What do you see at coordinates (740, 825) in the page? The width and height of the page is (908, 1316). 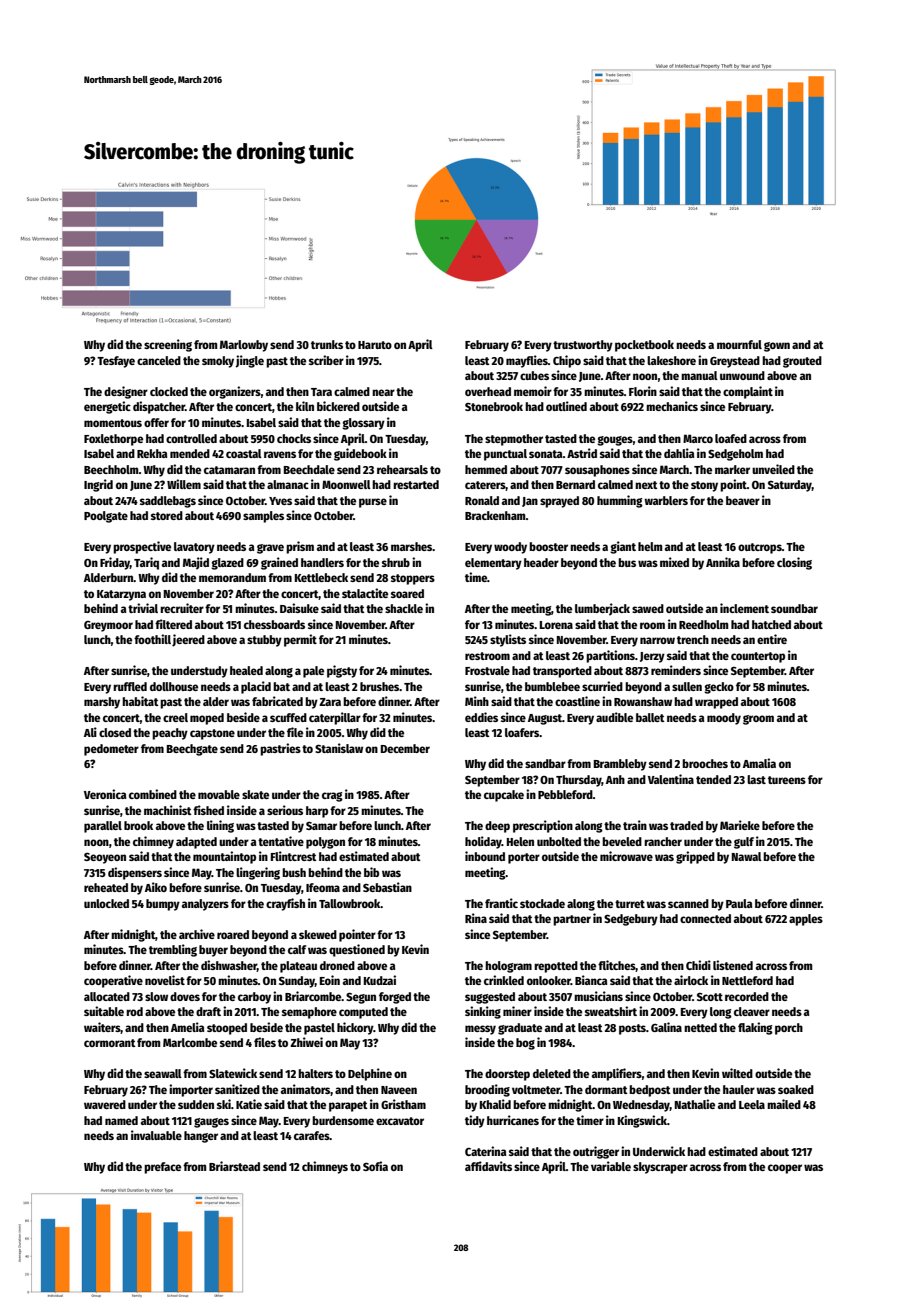 I see `Marieke` at bounding box center [740, 825].
